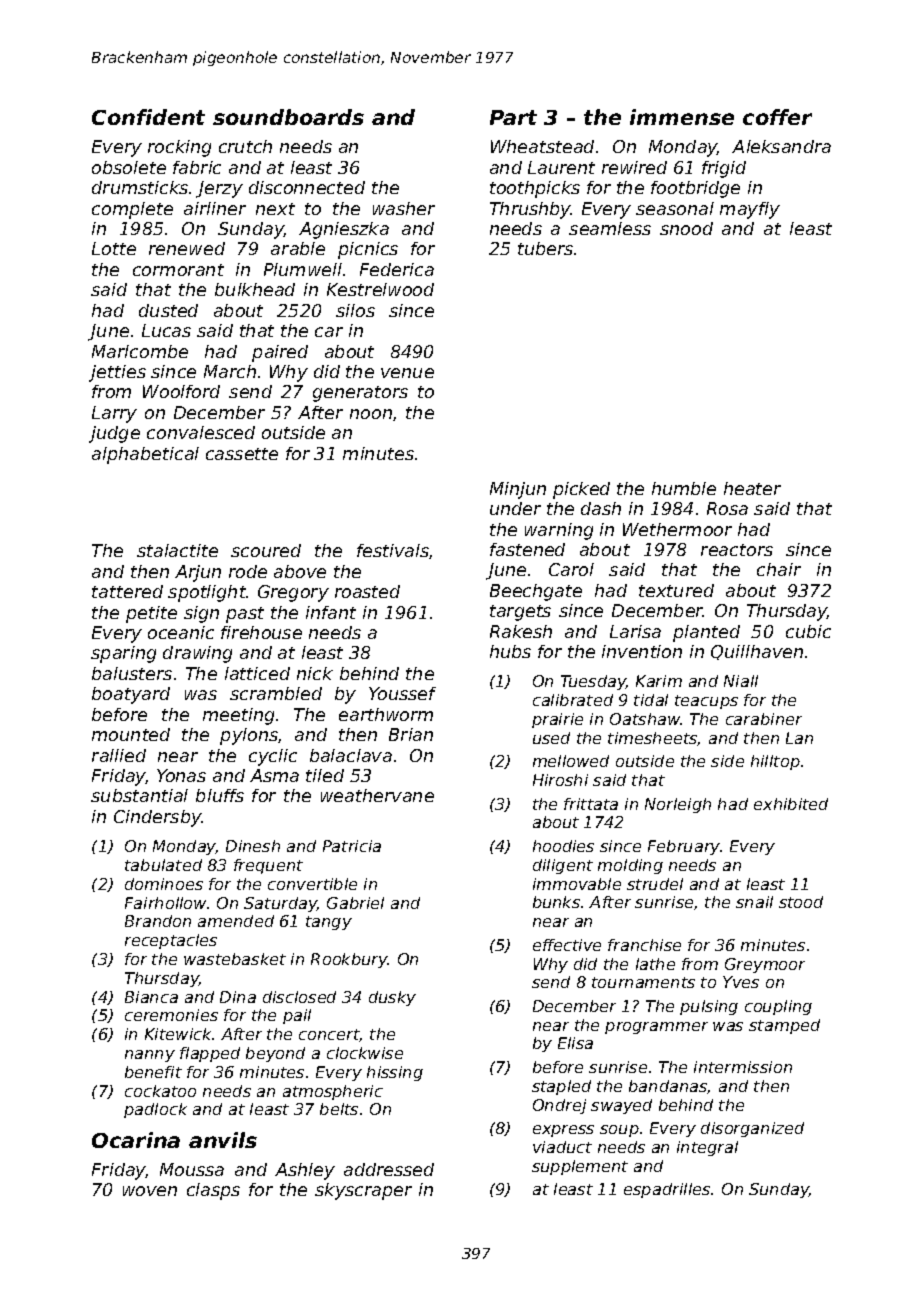 This document has width=924, height=1311. Describe the element at coordinates (245, 146) in the document. I see `crutch` at that location.
